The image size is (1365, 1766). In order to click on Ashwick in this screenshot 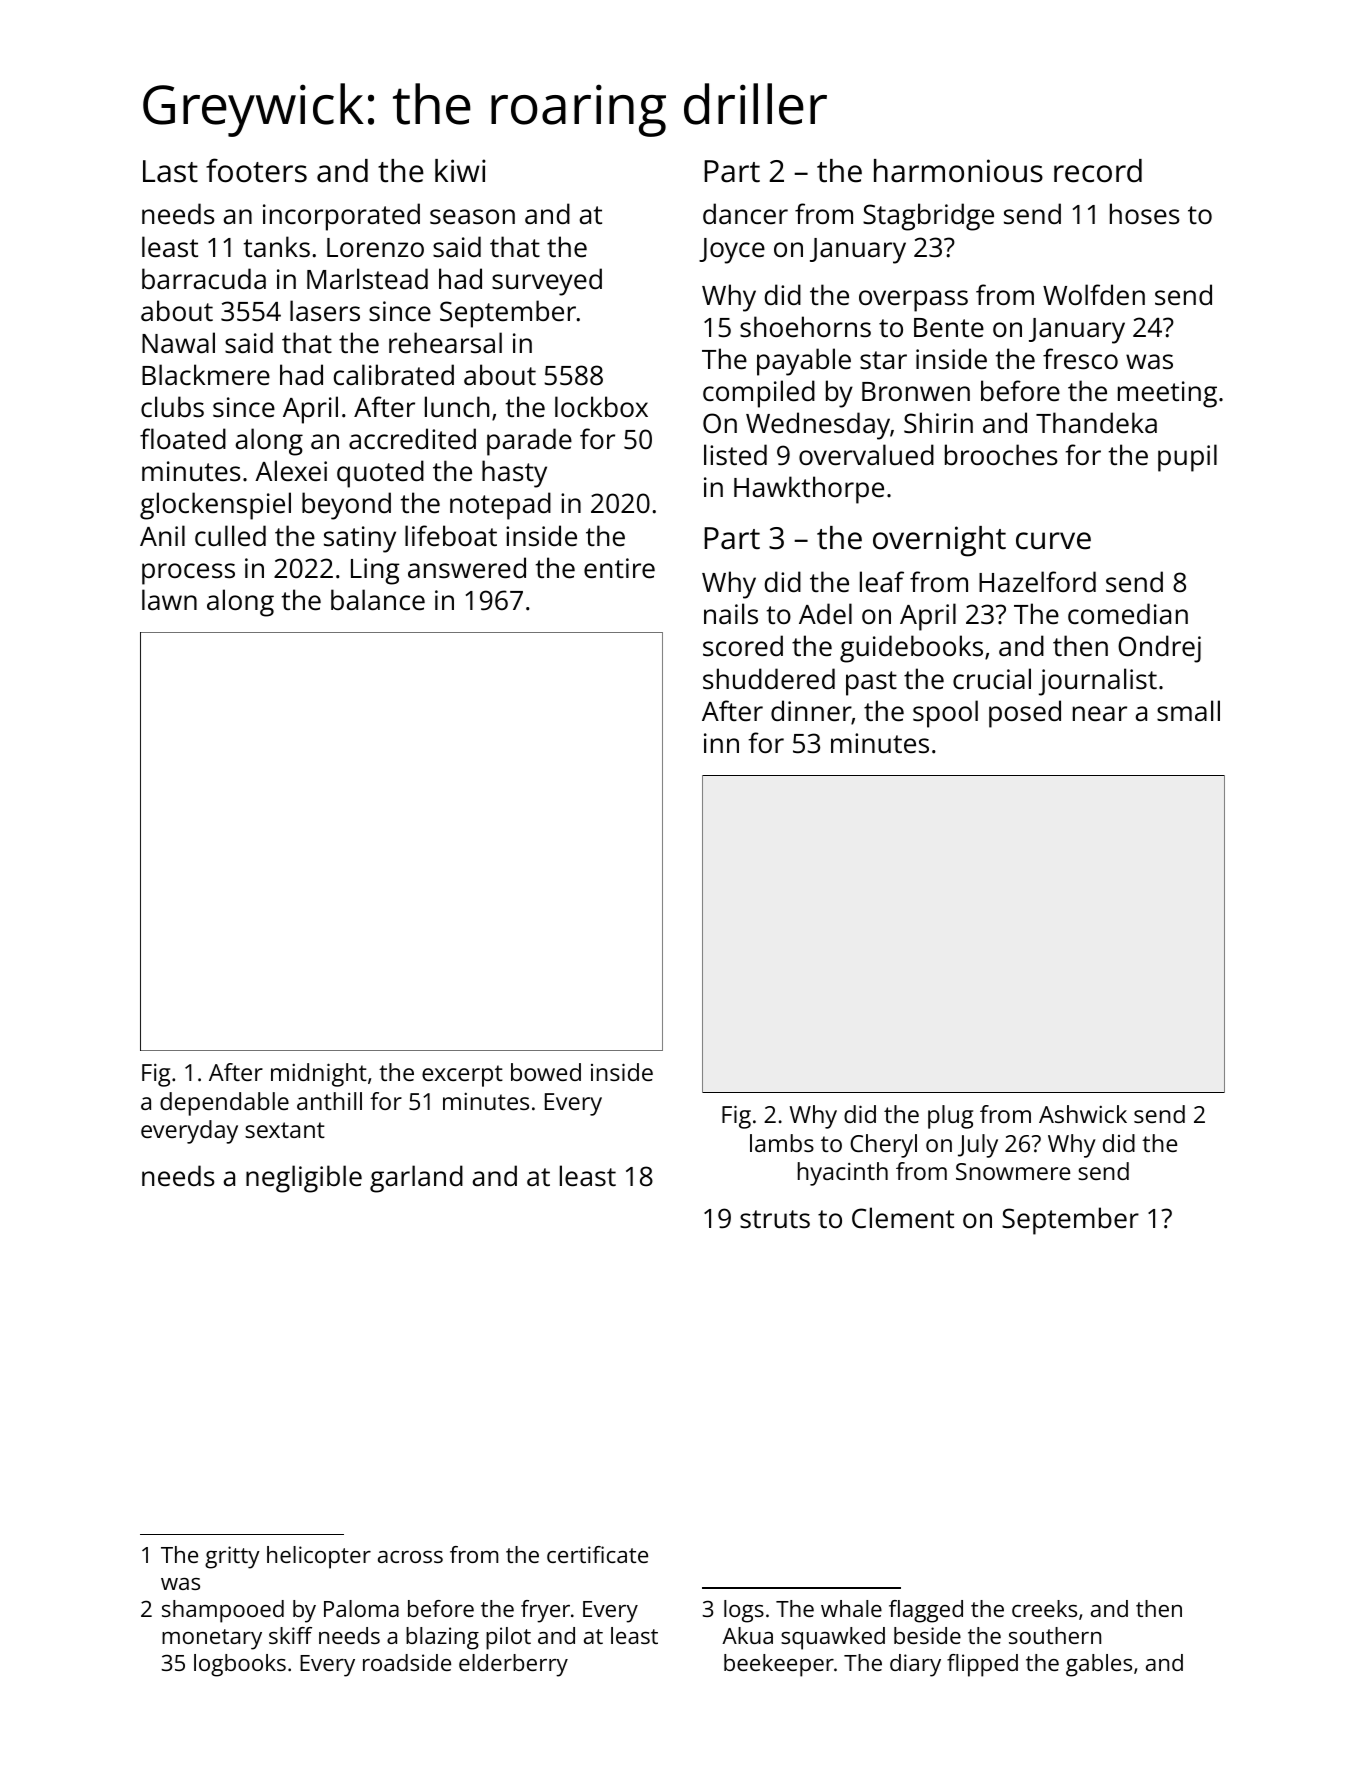, I will do `click(1083, 1114)`.
